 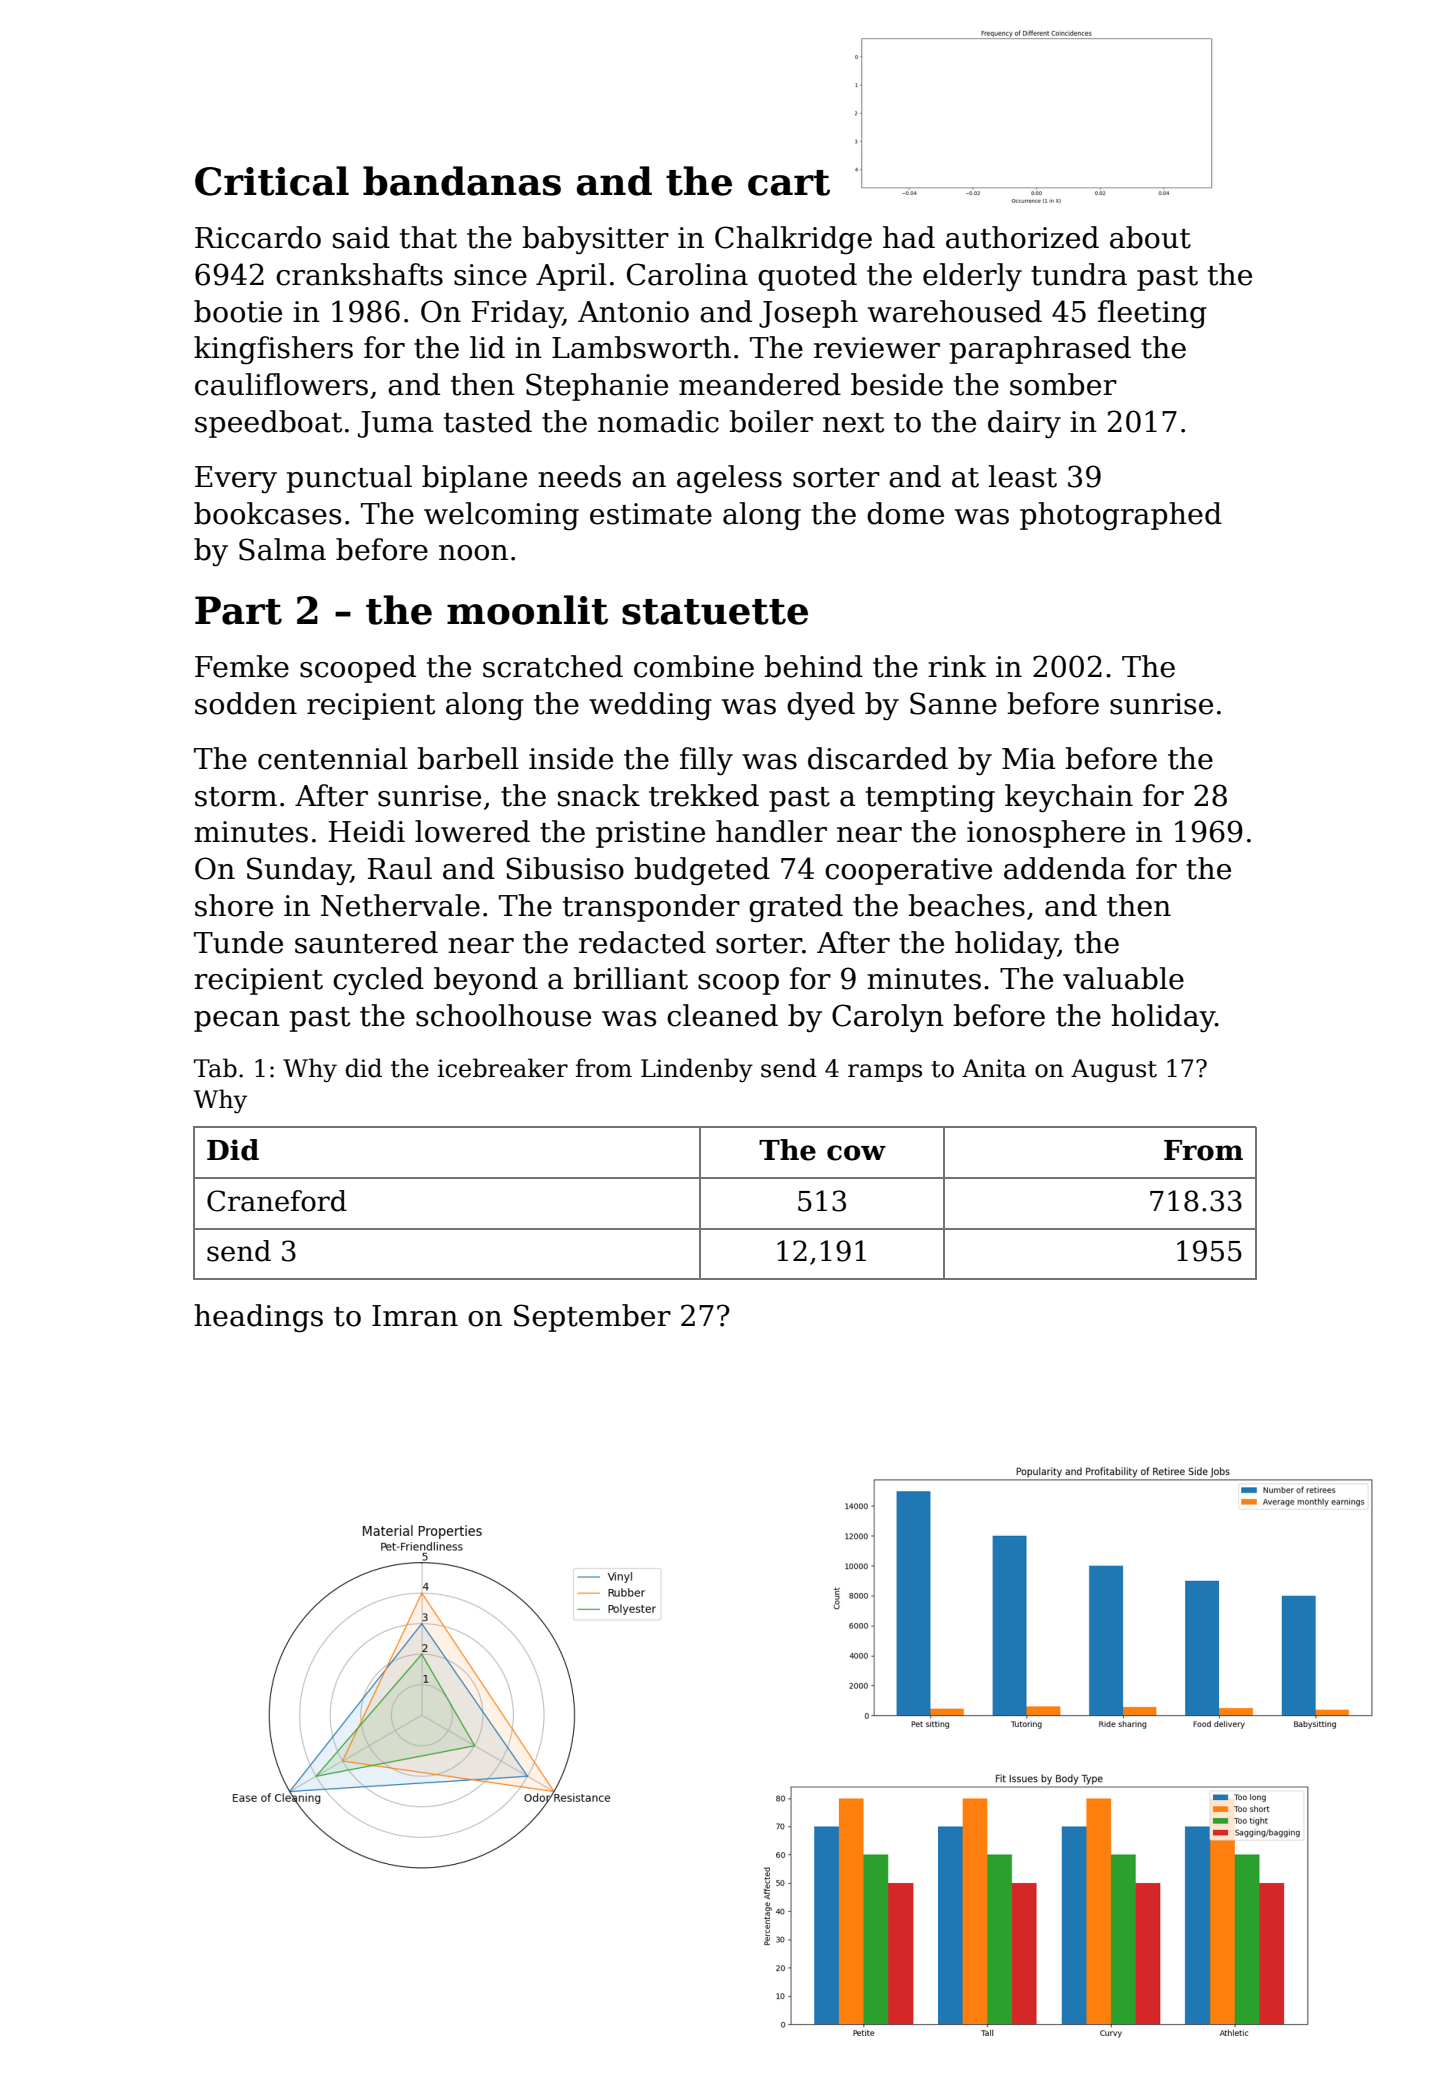 I want to click on cow, so click(x=856, y=1153).
